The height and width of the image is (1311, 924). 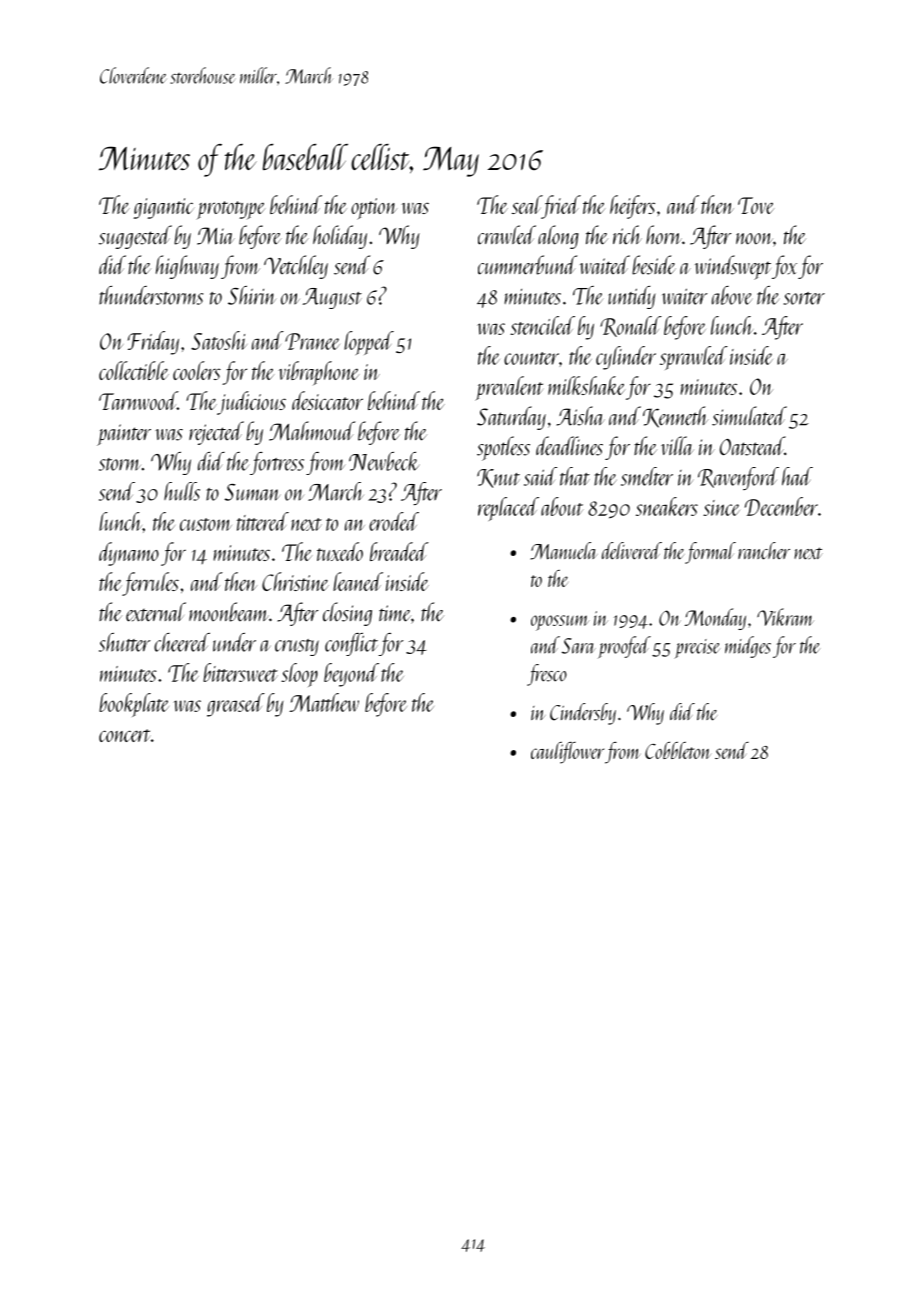 What do you see at coordinates (369, 343) in the image?
I see `lopped` at bounding box center [369, 343].
